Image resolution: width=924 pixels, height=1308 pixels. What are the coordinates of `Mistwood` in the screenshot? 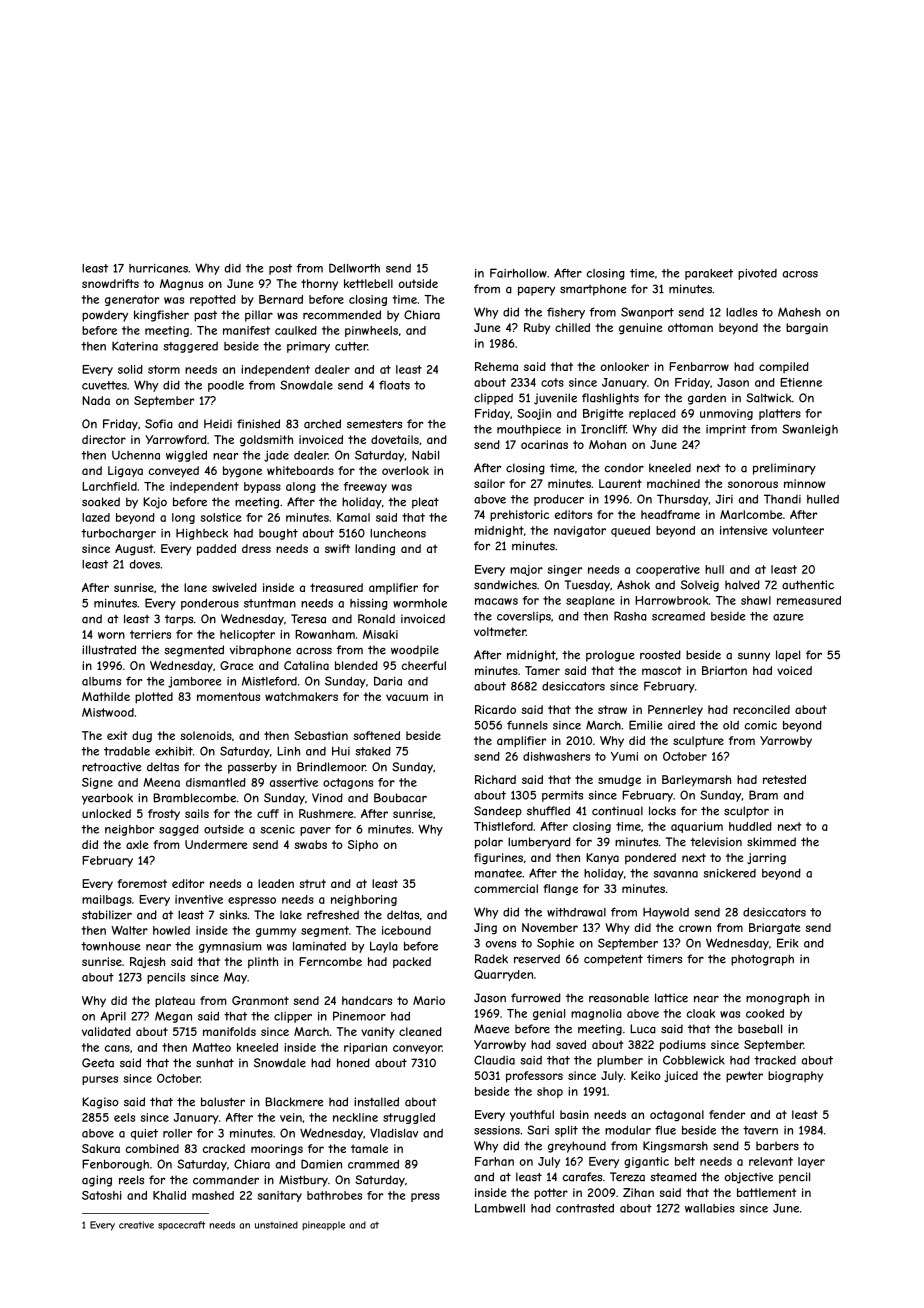 It's located at (108, 712).
